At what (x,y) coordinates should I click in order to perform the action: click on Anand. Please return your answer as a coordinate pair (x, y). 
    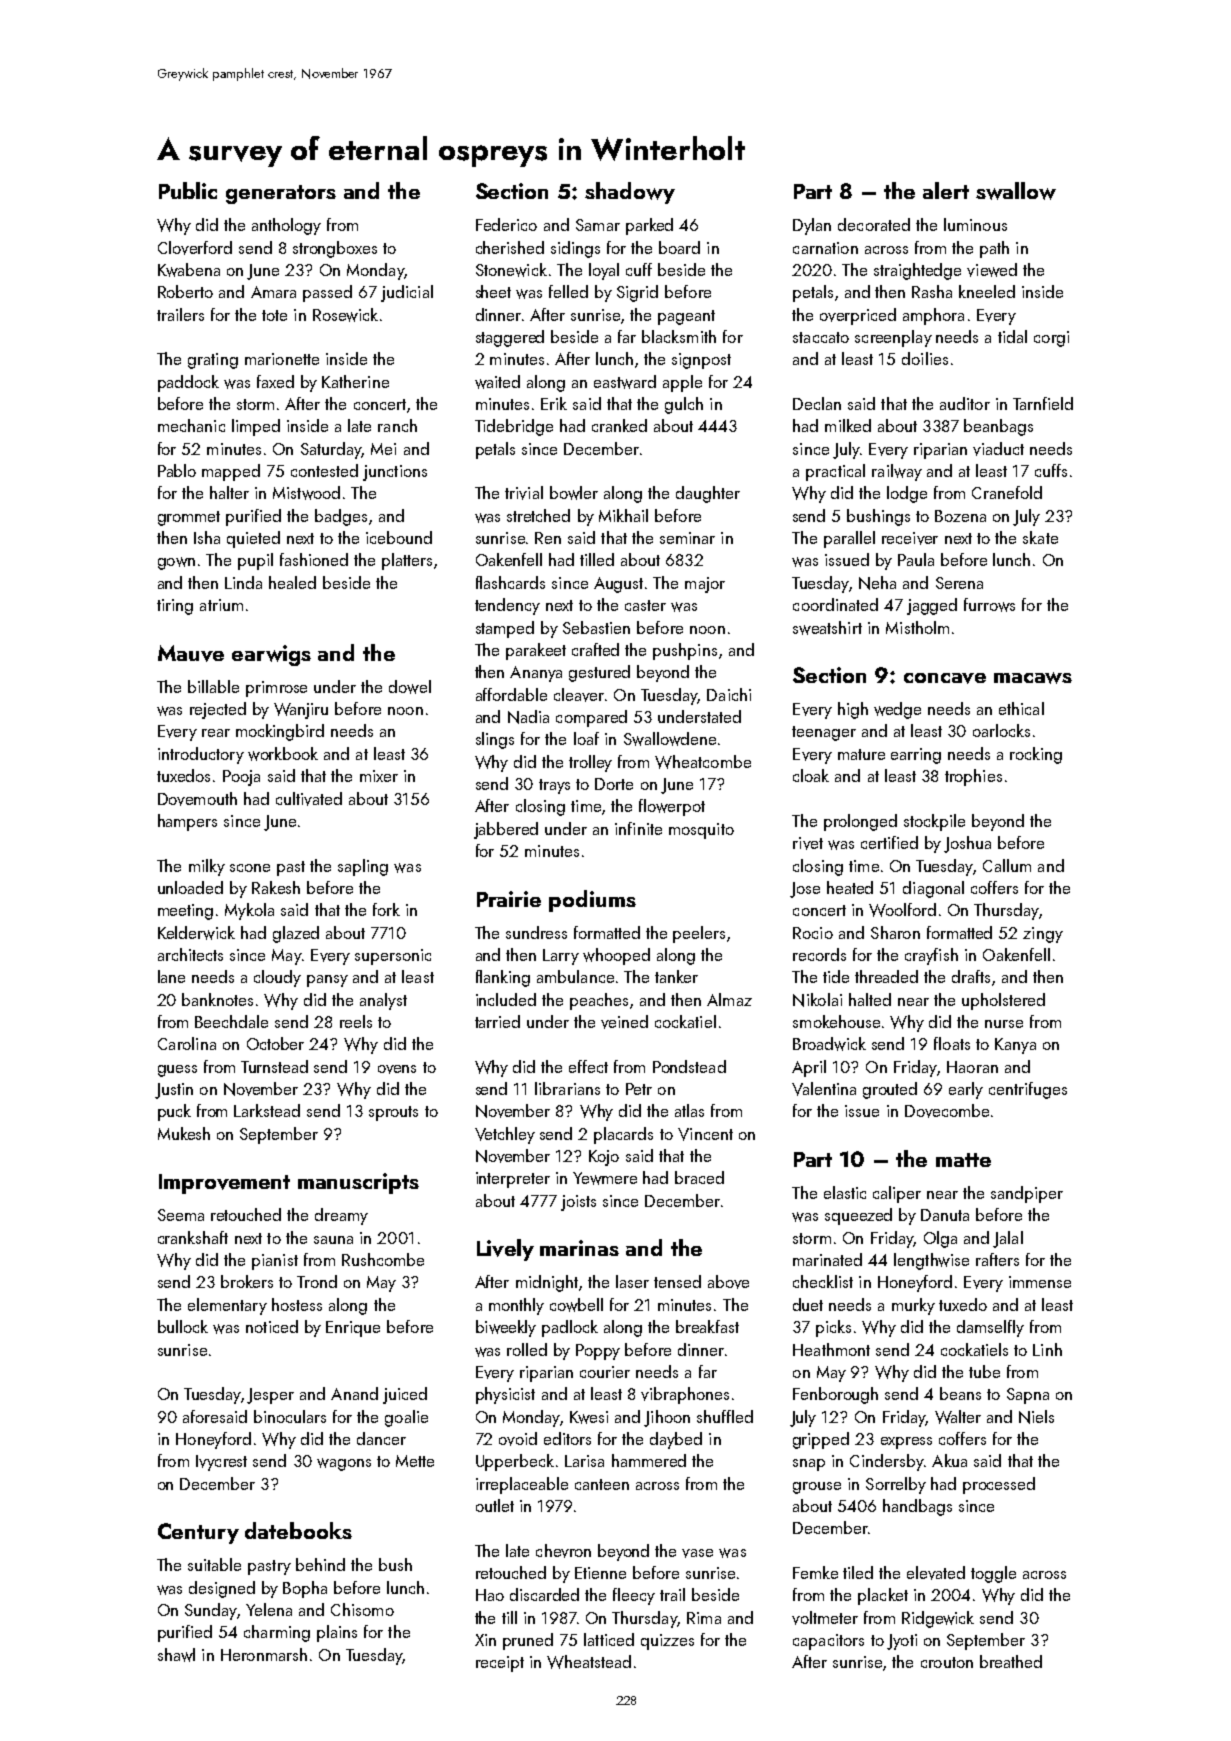
    Looking at the image, I should click on (354, 1393).
